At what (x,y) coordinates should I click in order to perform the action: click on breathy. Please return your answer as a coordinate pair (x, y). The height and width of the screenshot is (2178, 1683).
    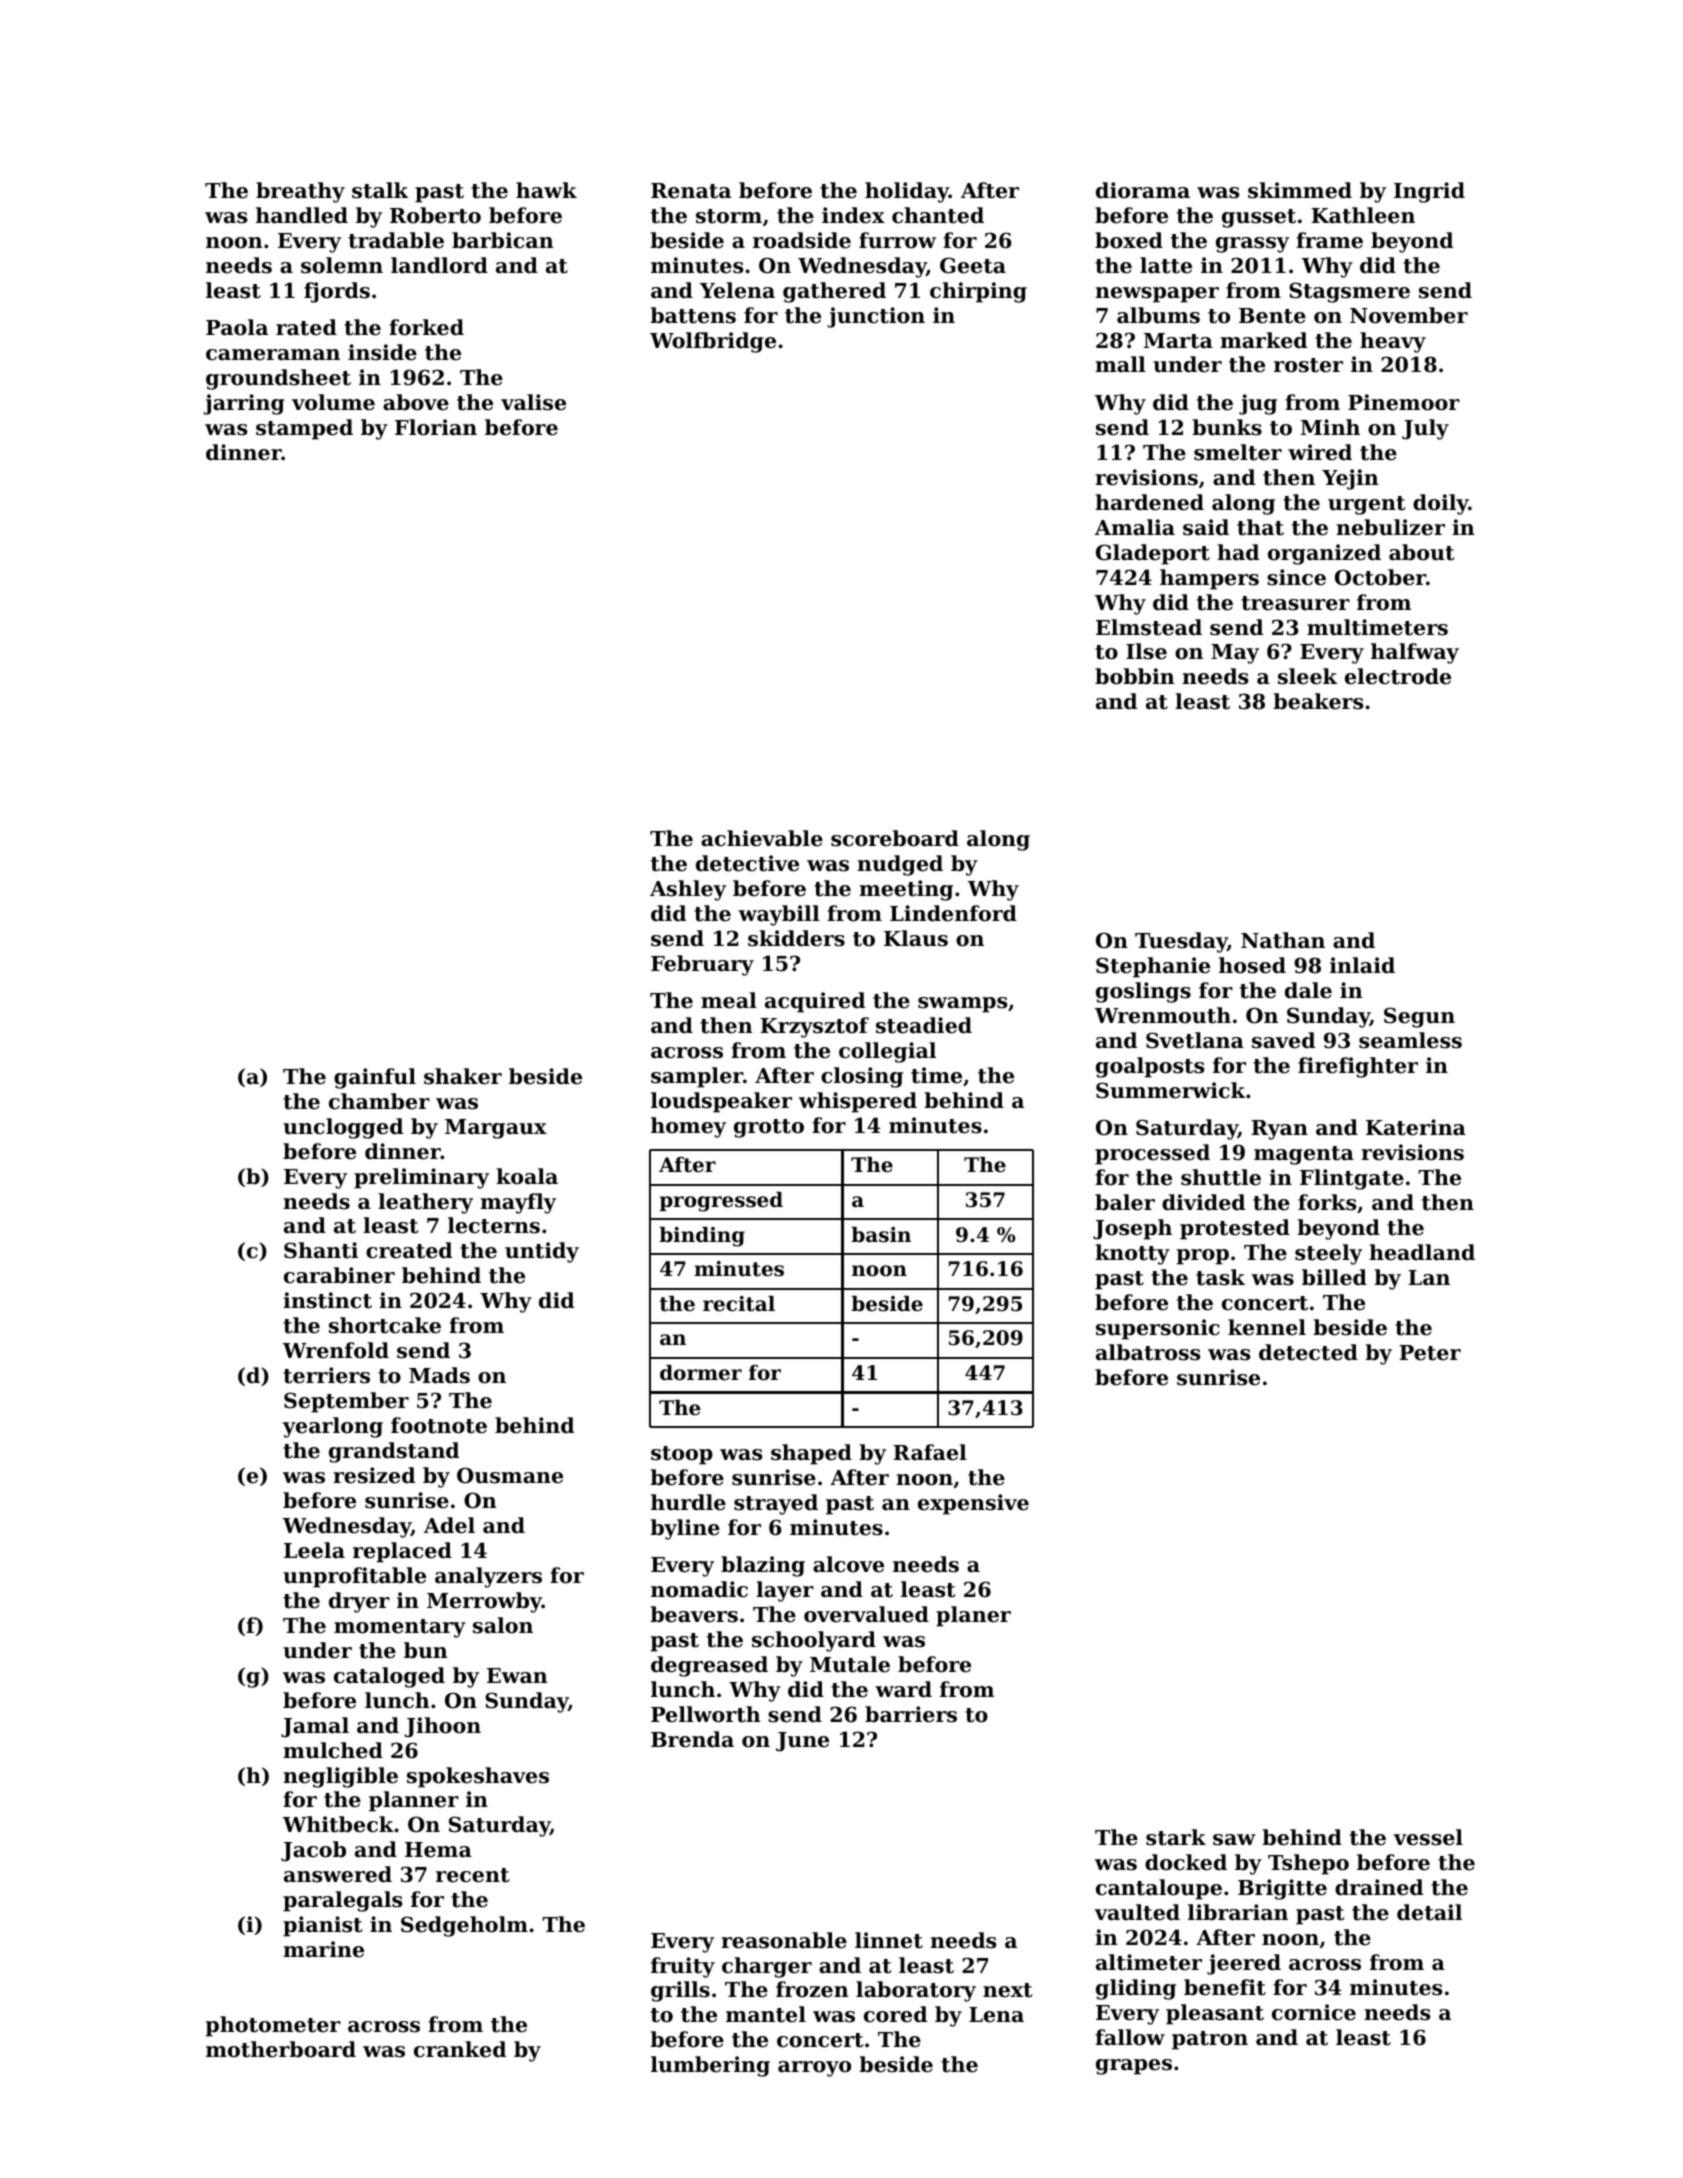
    Looking at the image, I should click on (300, 192).
